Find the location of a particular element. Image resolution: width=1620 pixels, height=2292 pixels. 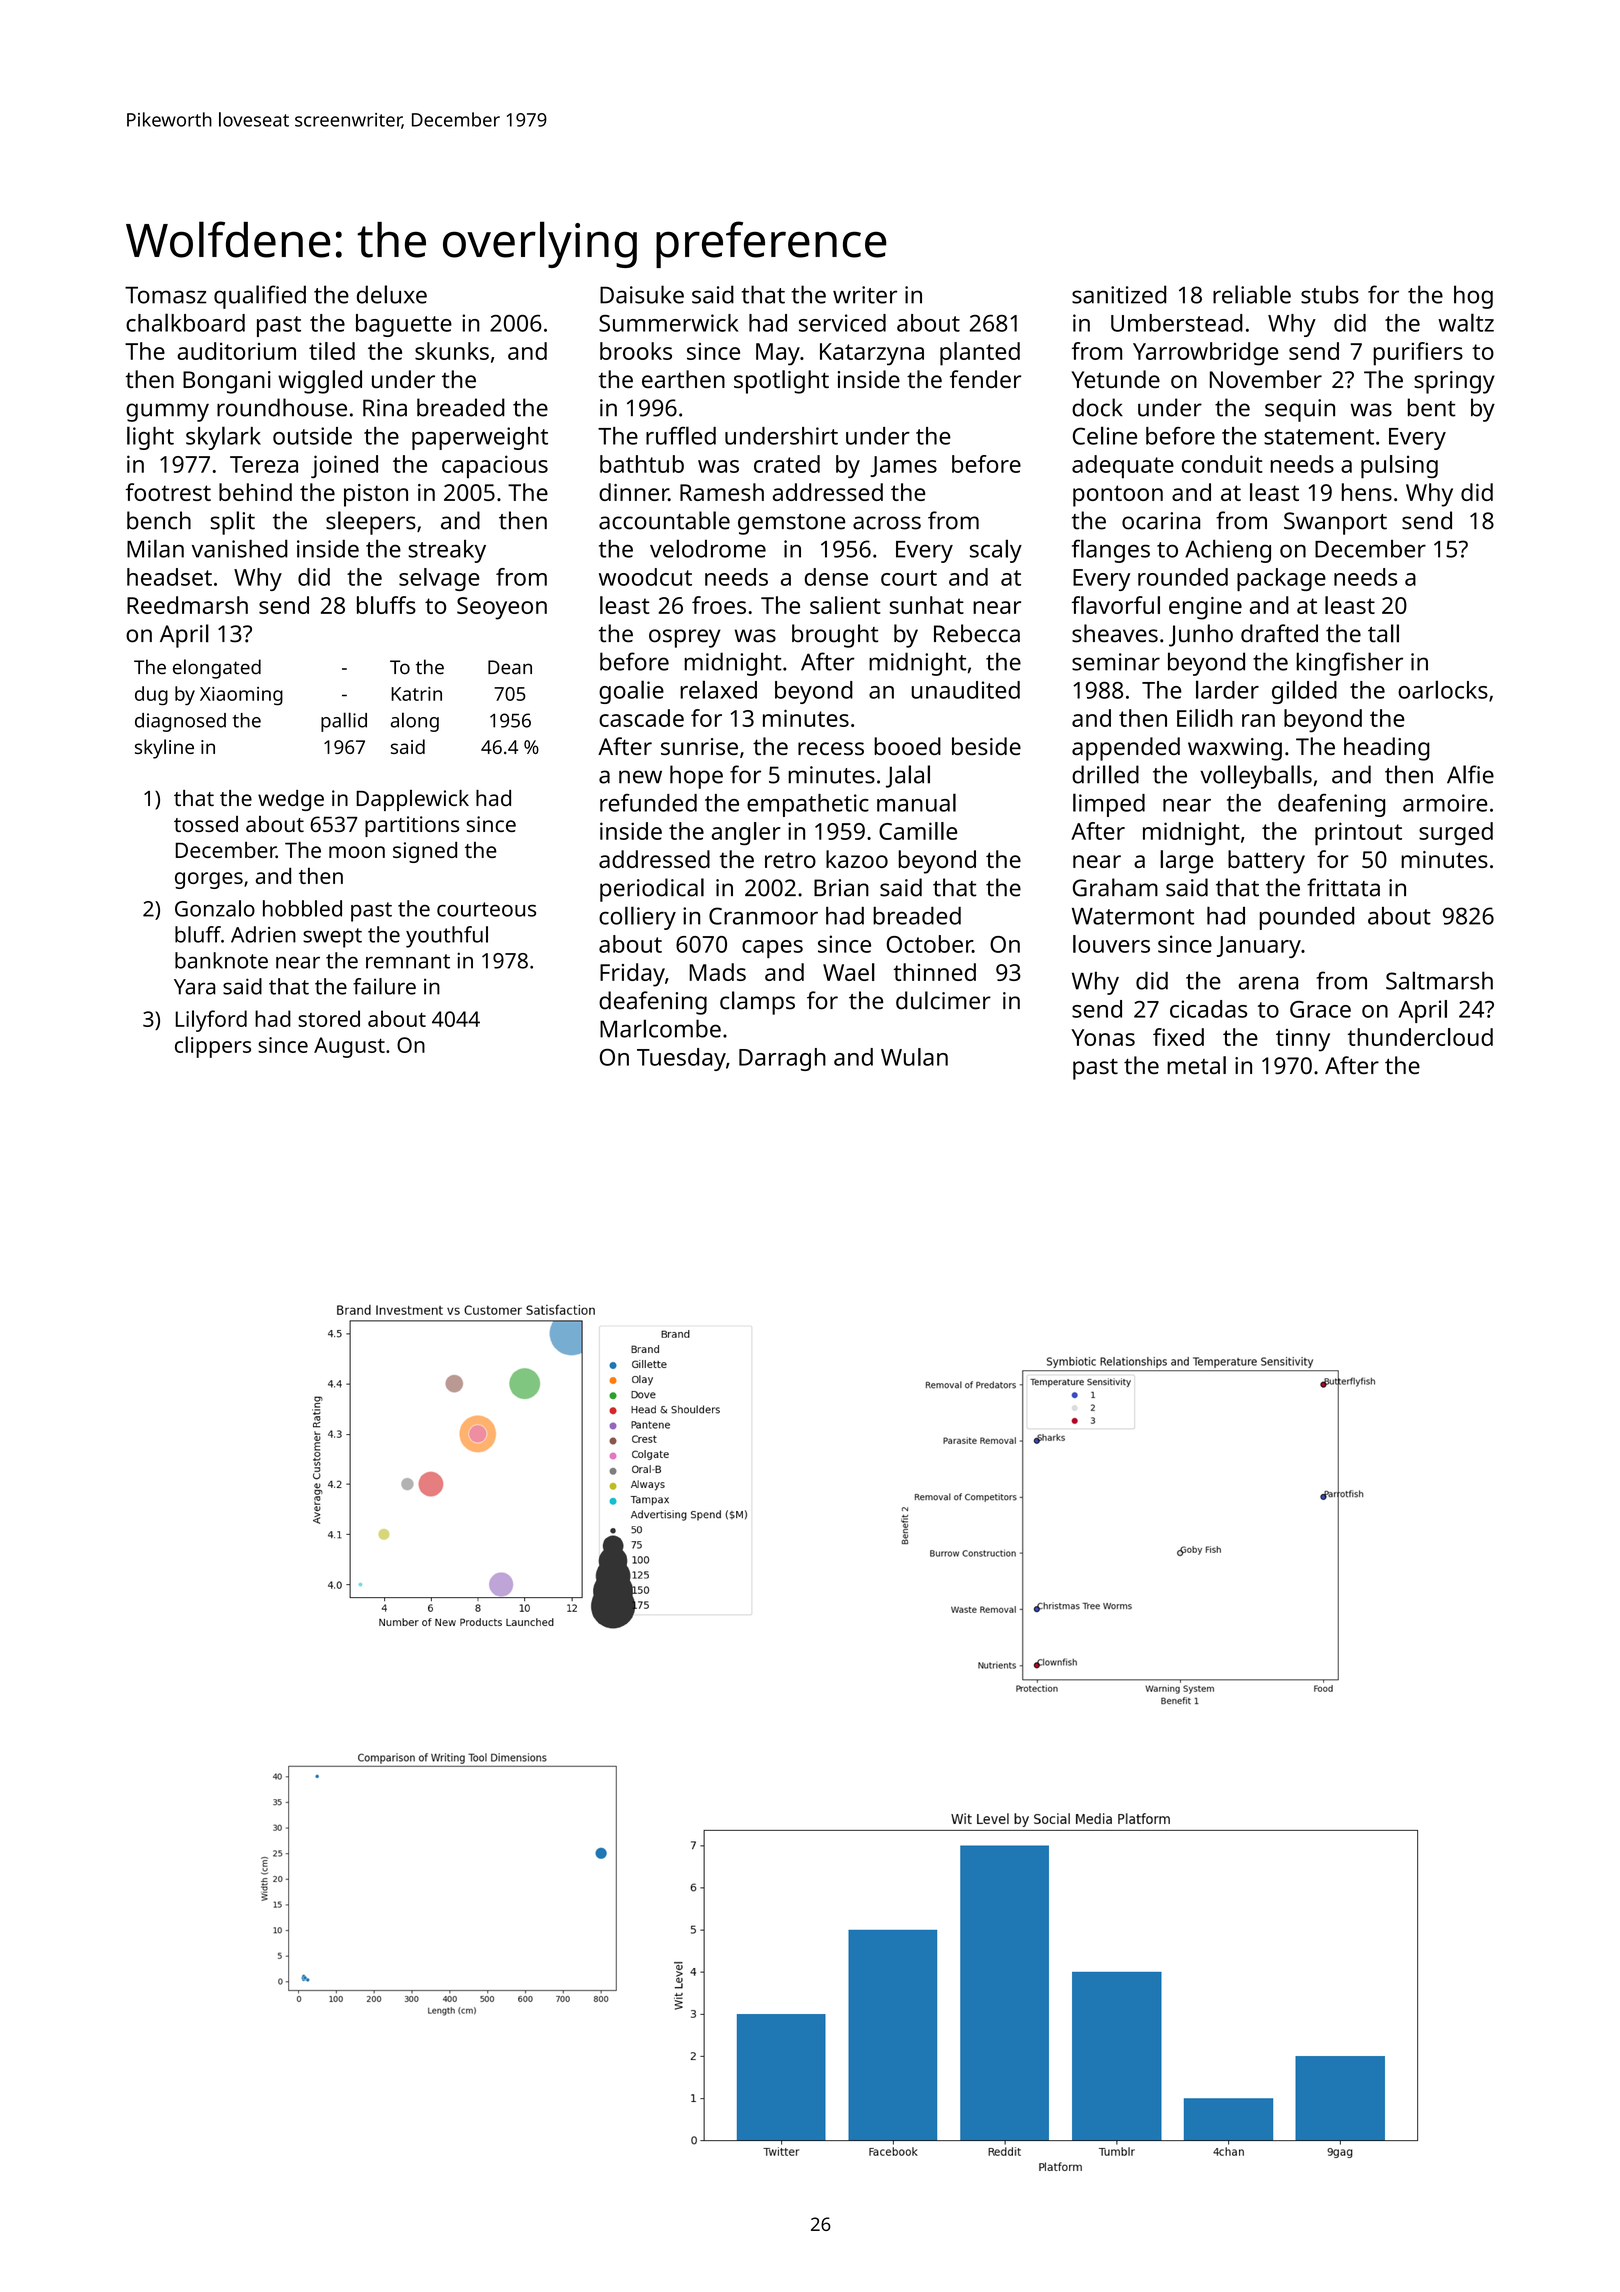

clamps is located at coordinates (757, 1003).
